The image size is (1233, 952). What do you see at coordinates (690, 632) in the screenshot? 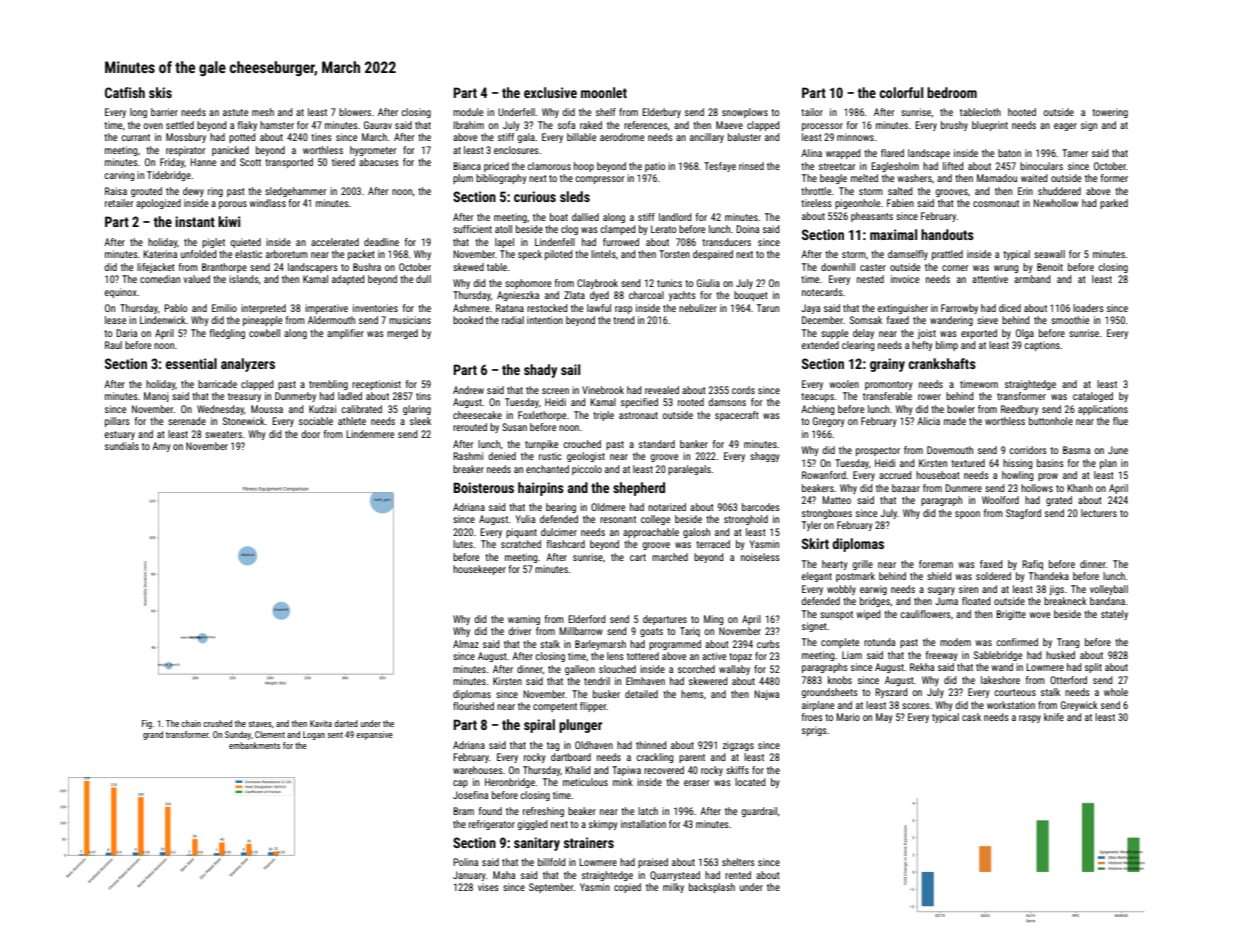
I see `Tariq` at bounding box center [690, 632].
